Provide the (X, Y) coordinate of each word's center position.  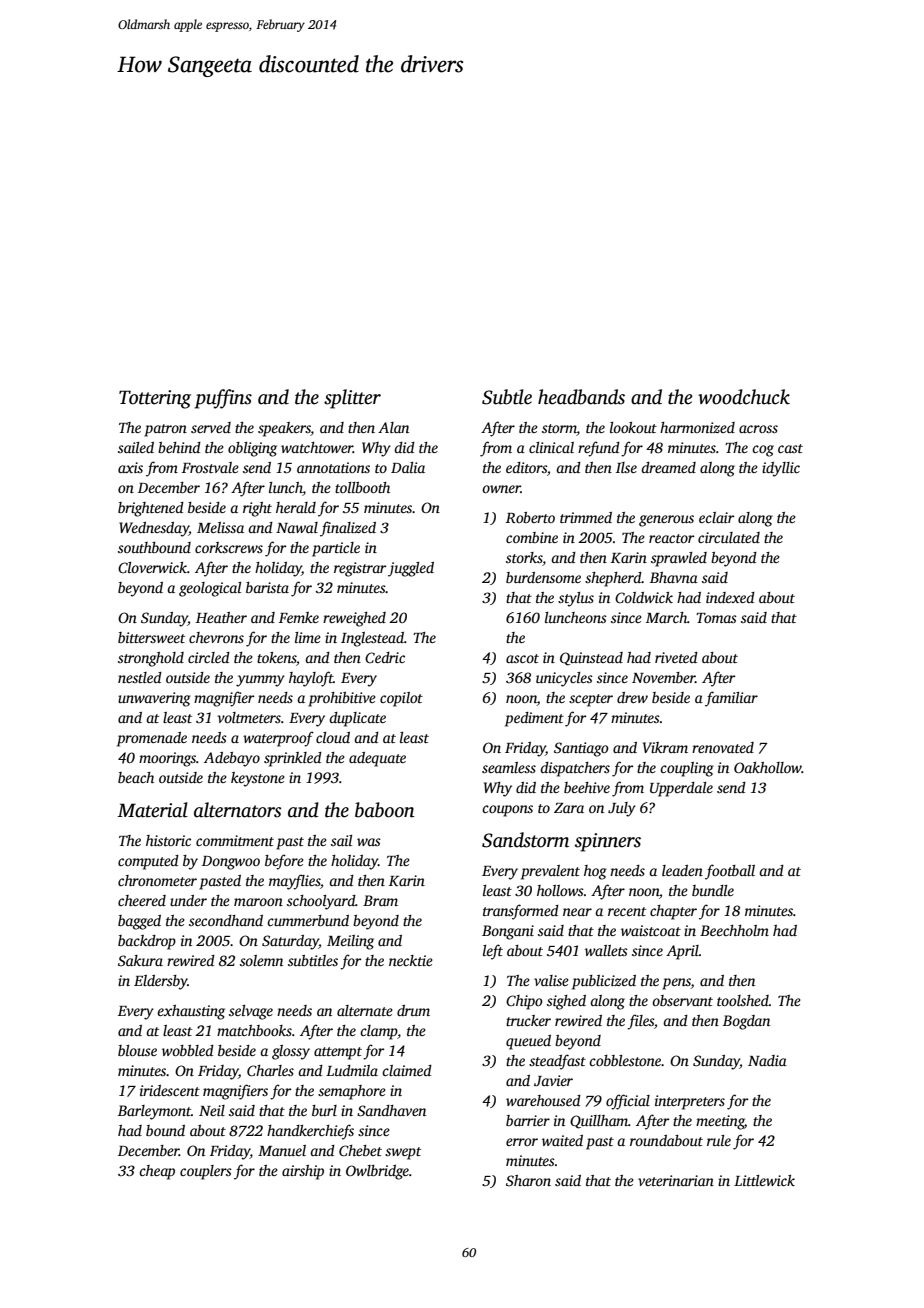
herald (296, 507)
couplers (206, 1172)
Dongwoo (231, 863)
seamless (509, 767)
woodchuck (744, 397)
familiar (731, 699)
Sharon (528, 1180)
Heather (221, 617)
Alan (393, 427)
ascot (522, 658)
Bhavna (674, 577)
